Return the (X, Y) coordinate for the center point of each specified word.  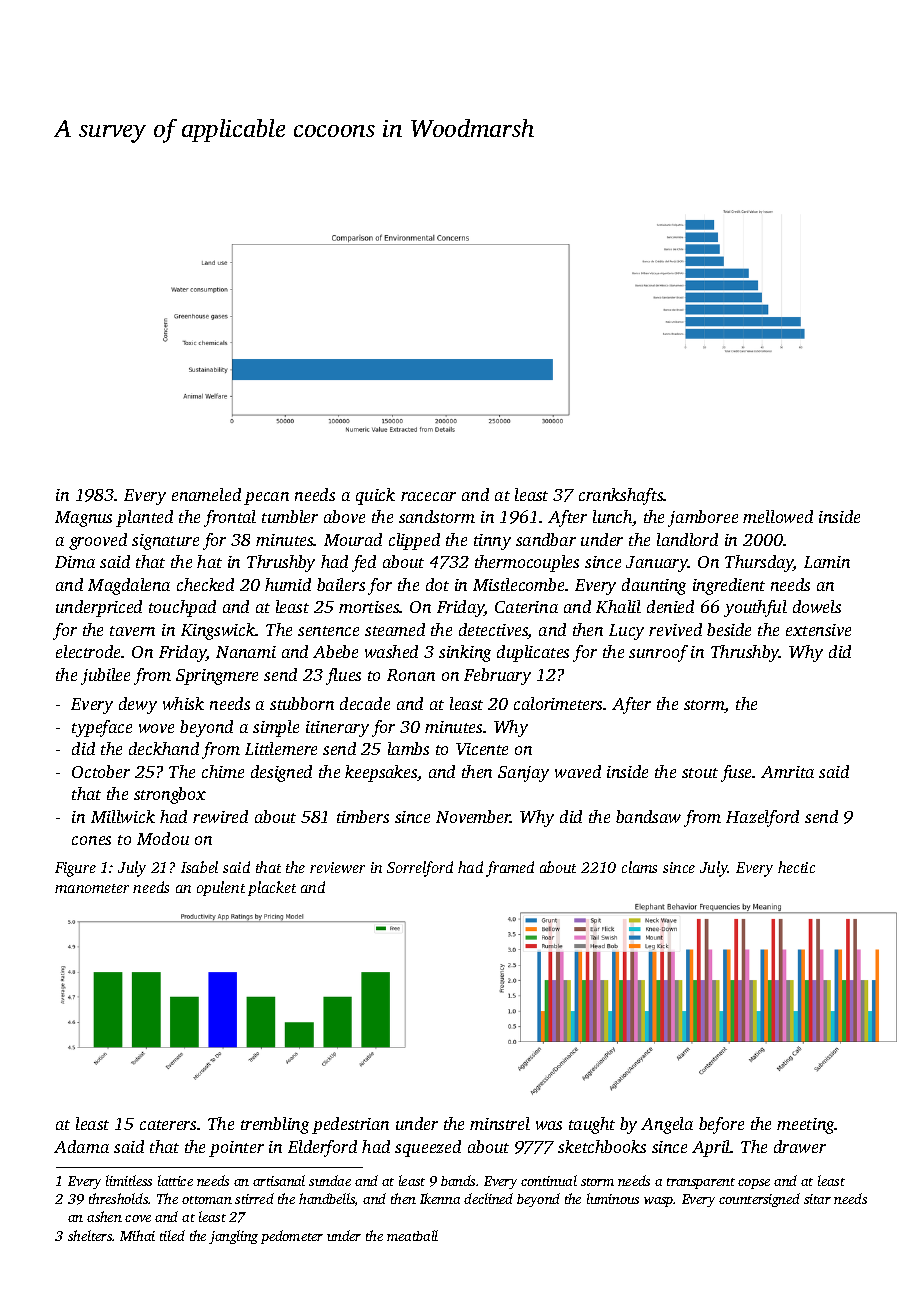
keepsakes (381, 773)
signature (165, 542)
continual (549, 1180)
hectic (796, 867)
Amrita (787, 772)
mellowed (778, 516)
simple (276, 728)
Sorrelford (420, 869)
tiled (172, 1235)
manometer (92, 888)
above (344, 516)
